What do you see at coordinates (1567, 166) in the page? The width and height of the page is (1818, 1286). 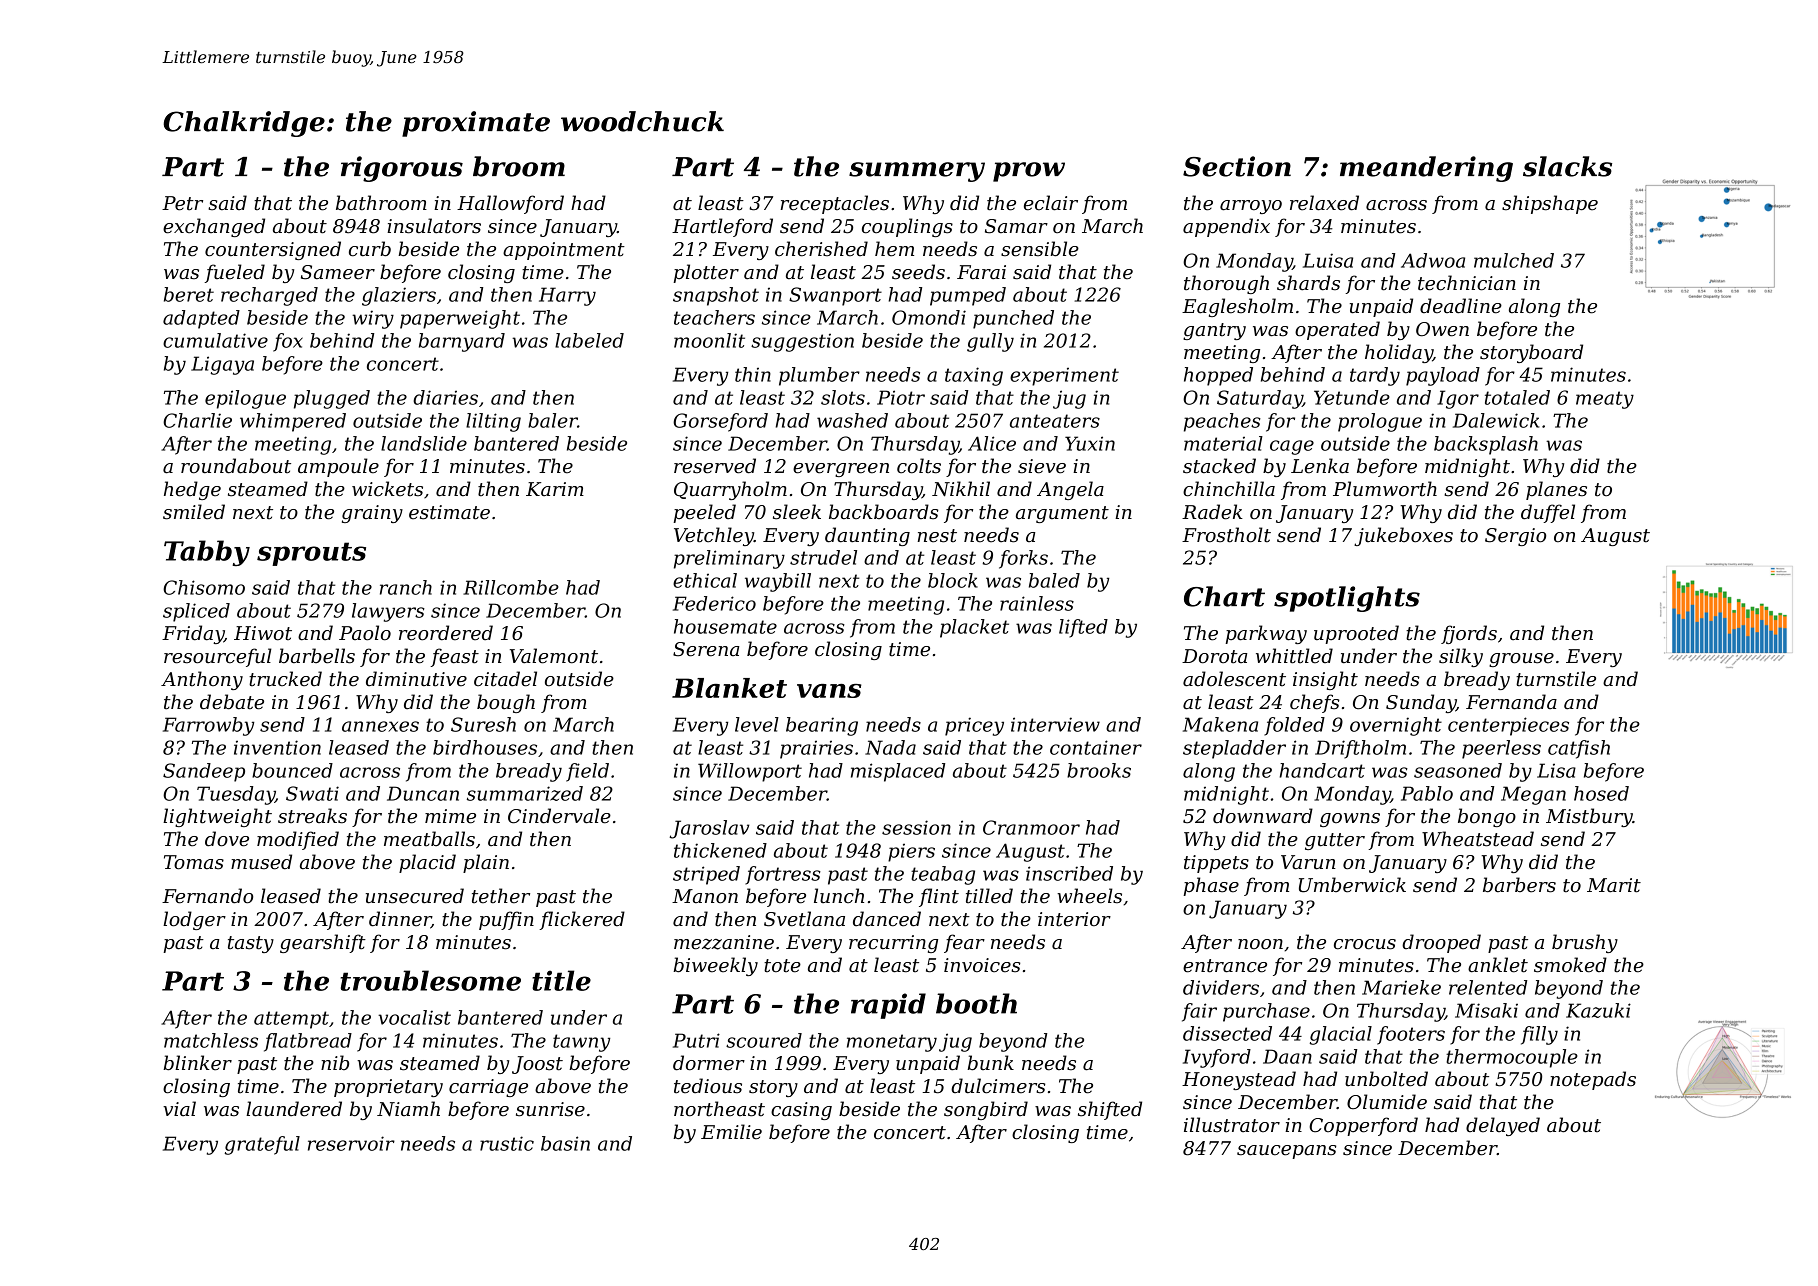 I see `slacks` at bounding box center [1567, 166].
